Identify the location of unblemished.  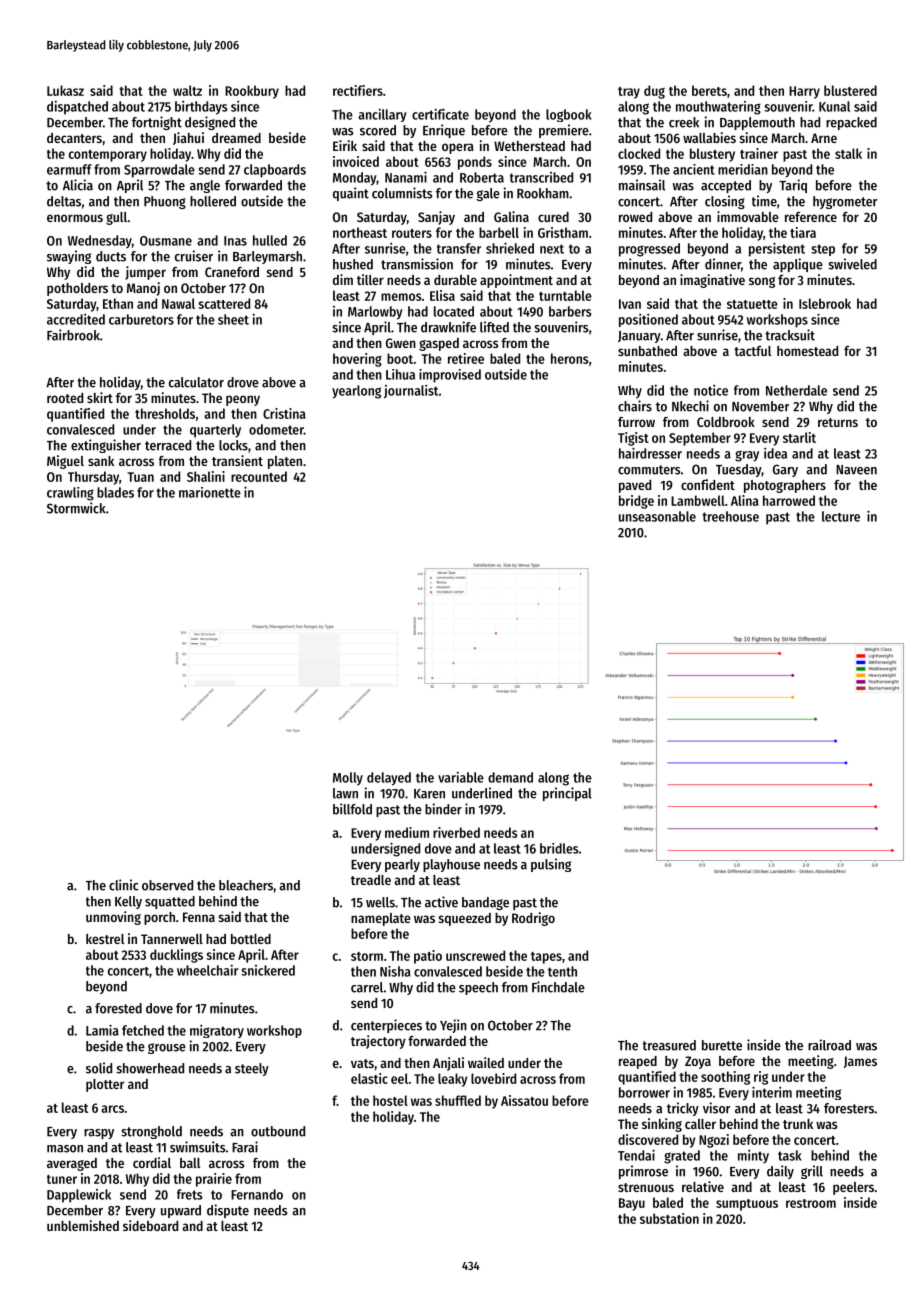
(83, 1225).
